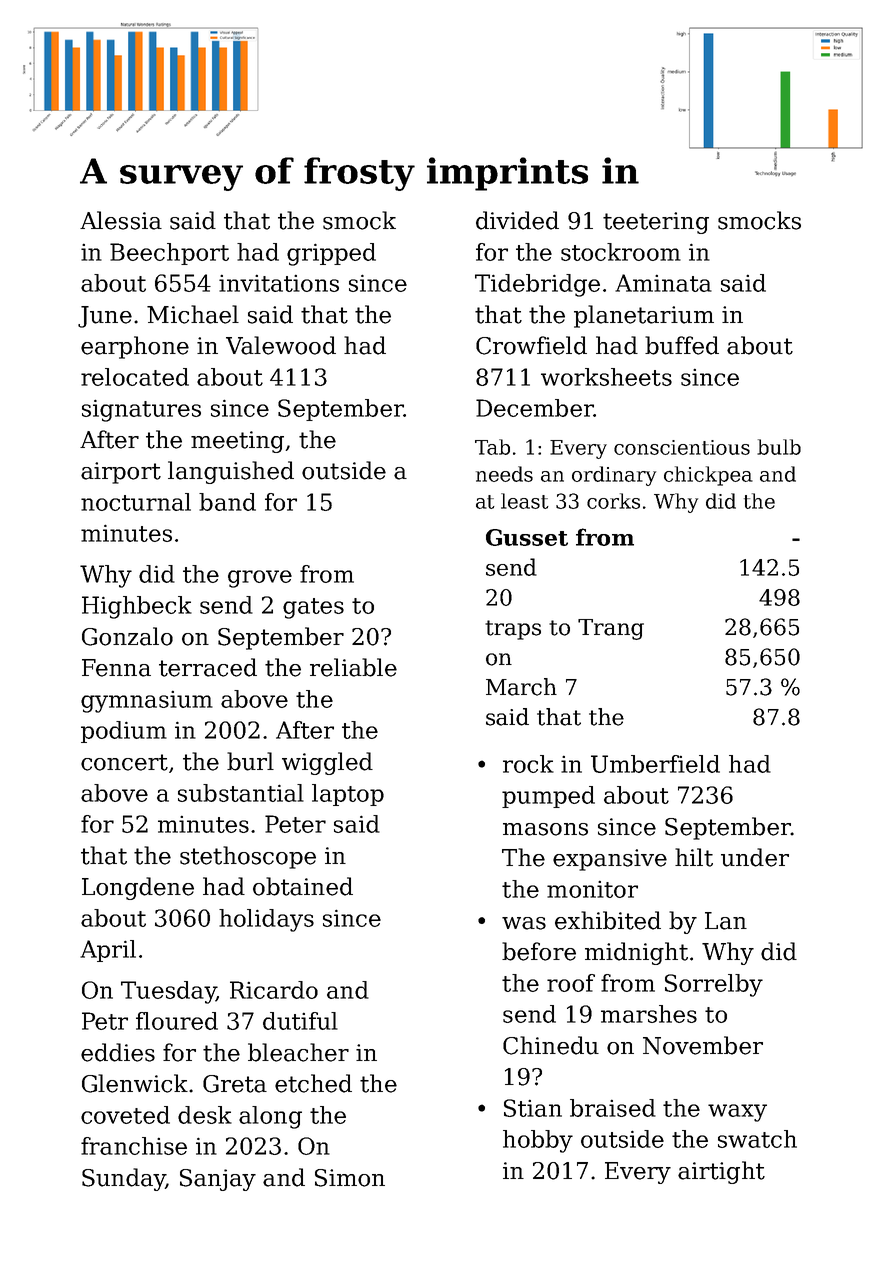 The width and height of the screenshot is (891, 1264). What do you see at coordinates (121, 220) in the screenshot?
I see `Alessia` at bounding box center [121, 220].
